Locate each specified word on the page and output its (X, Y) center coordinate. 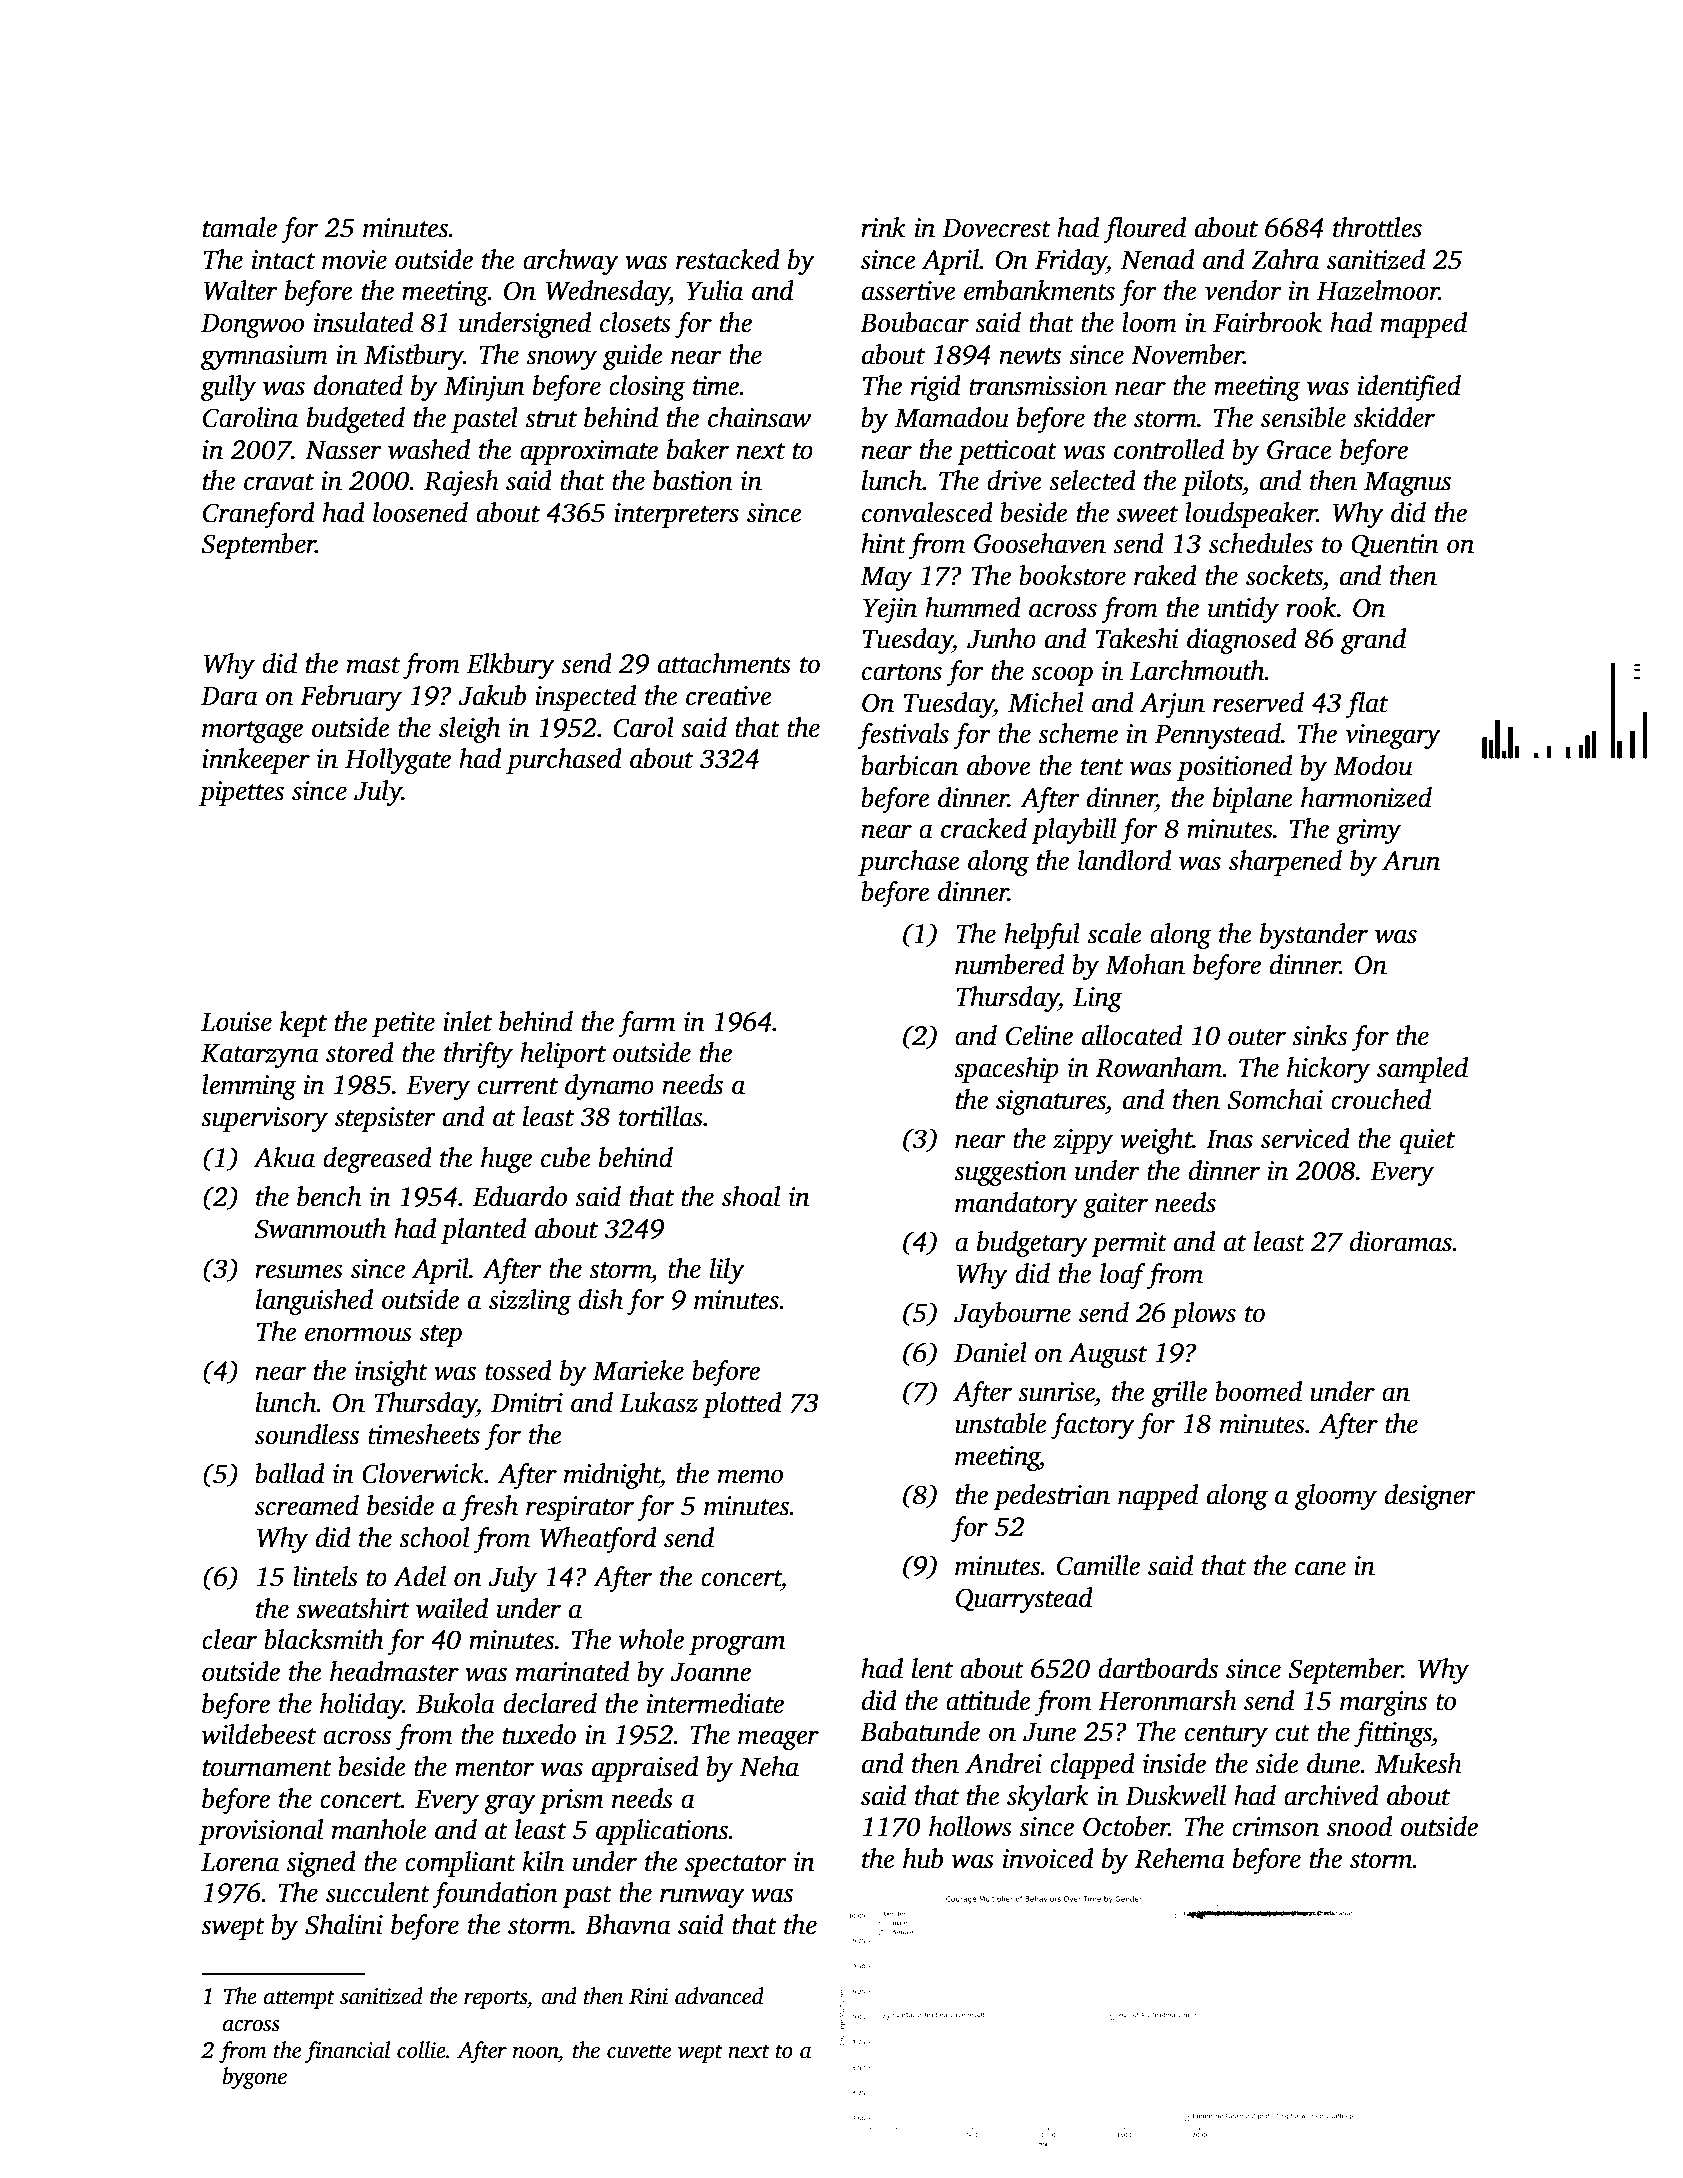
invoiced (1048, 1858)
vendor (1243, 290)
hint (883, 543)
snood (1359, 1826)
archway (571, 262)
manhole (379, 1829)
